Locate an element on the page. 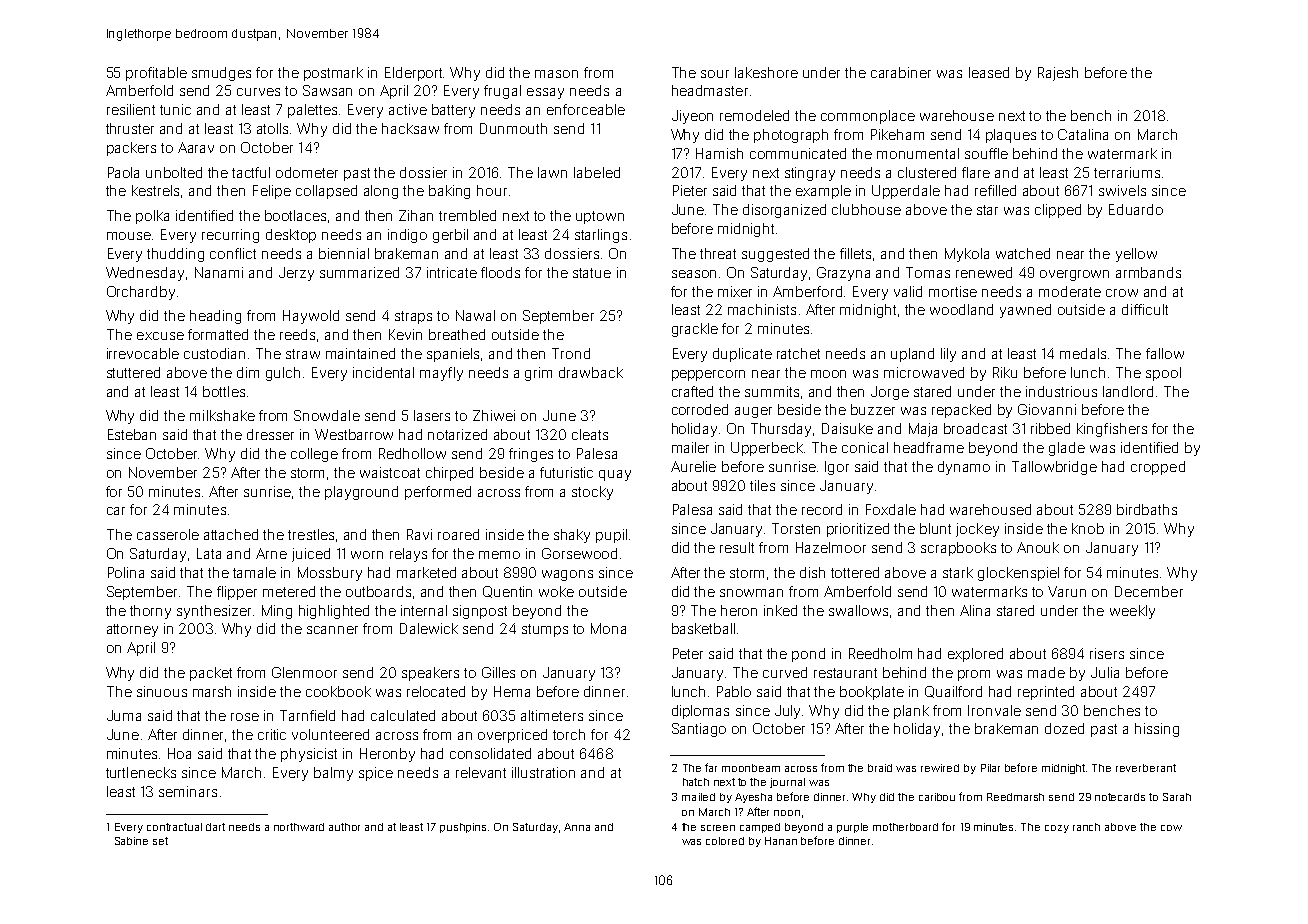  dynamo is located at coordinates (964, 468).
